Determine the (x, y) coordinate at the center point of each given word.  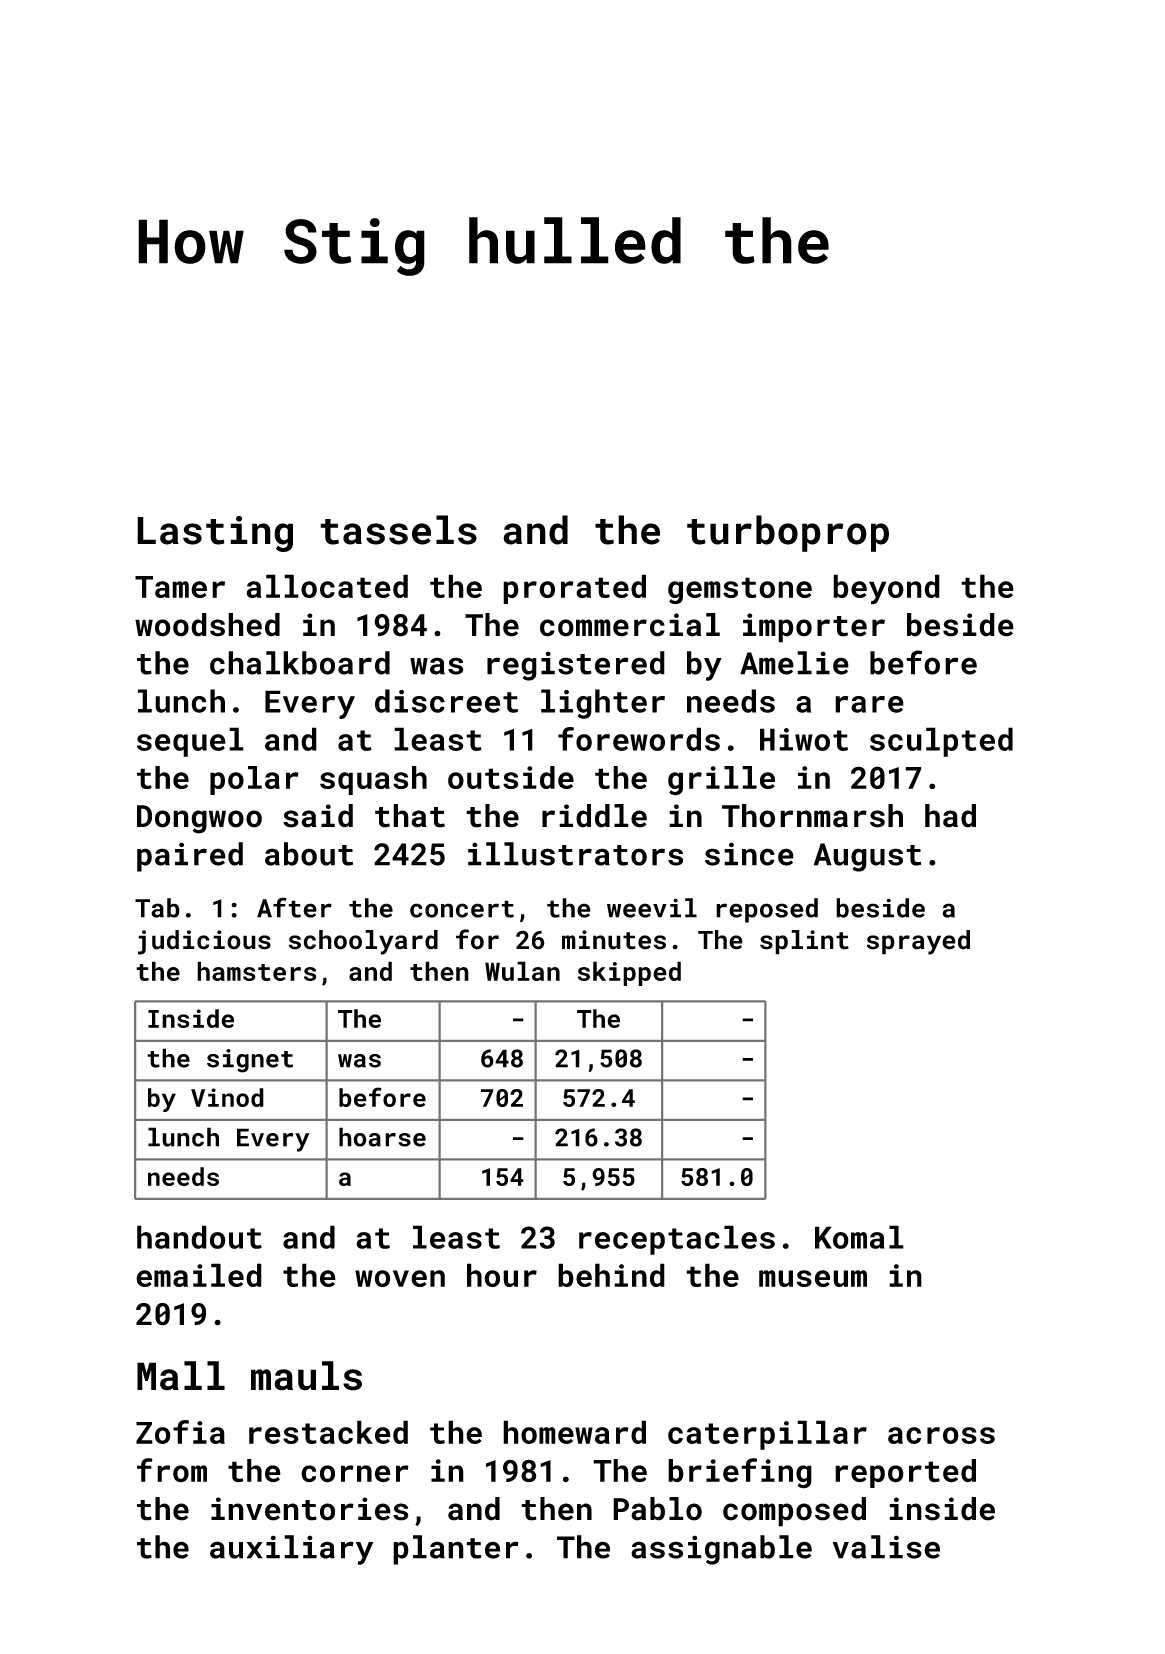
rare (869, 704)
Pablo (657, 1509)
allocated (327, 586)
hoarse (382, 1137)
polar (254, 780)
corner (355, 1474)
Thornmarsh (812, 816)
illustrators (575, 854)
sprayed (918, 942)
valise (886, 1547)
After (294, 907)
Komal (859, 1237)
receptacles (677, 1240)
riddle (594, 816)
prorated (574, 589)
